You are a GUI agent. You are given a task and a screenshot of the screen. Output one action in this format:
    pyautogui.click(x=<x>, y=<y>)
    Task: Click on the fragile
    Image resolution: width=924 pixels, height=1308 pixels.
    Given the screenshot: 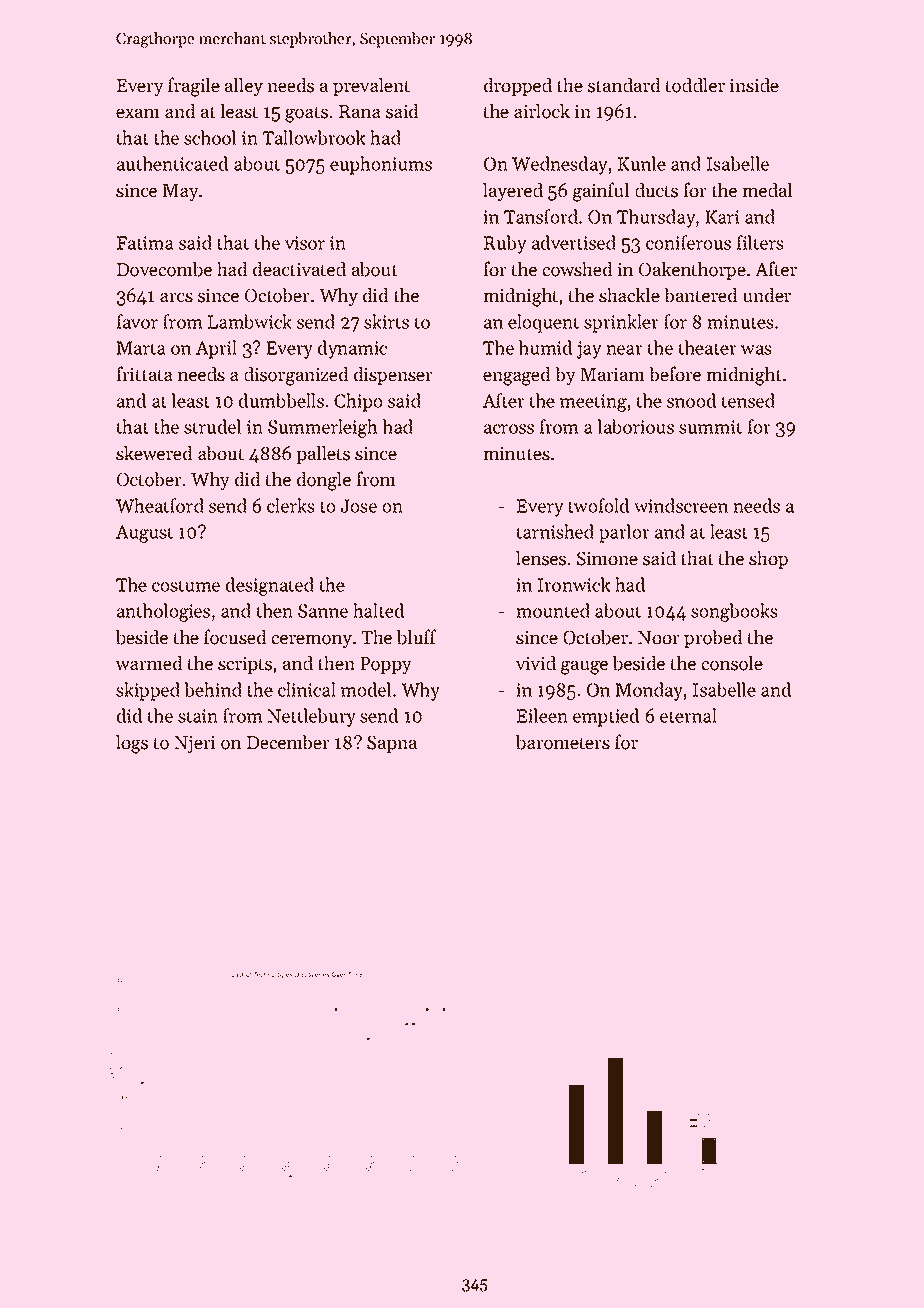 What is the action you would take?
    pyautogui.click(x=194, y=87)
